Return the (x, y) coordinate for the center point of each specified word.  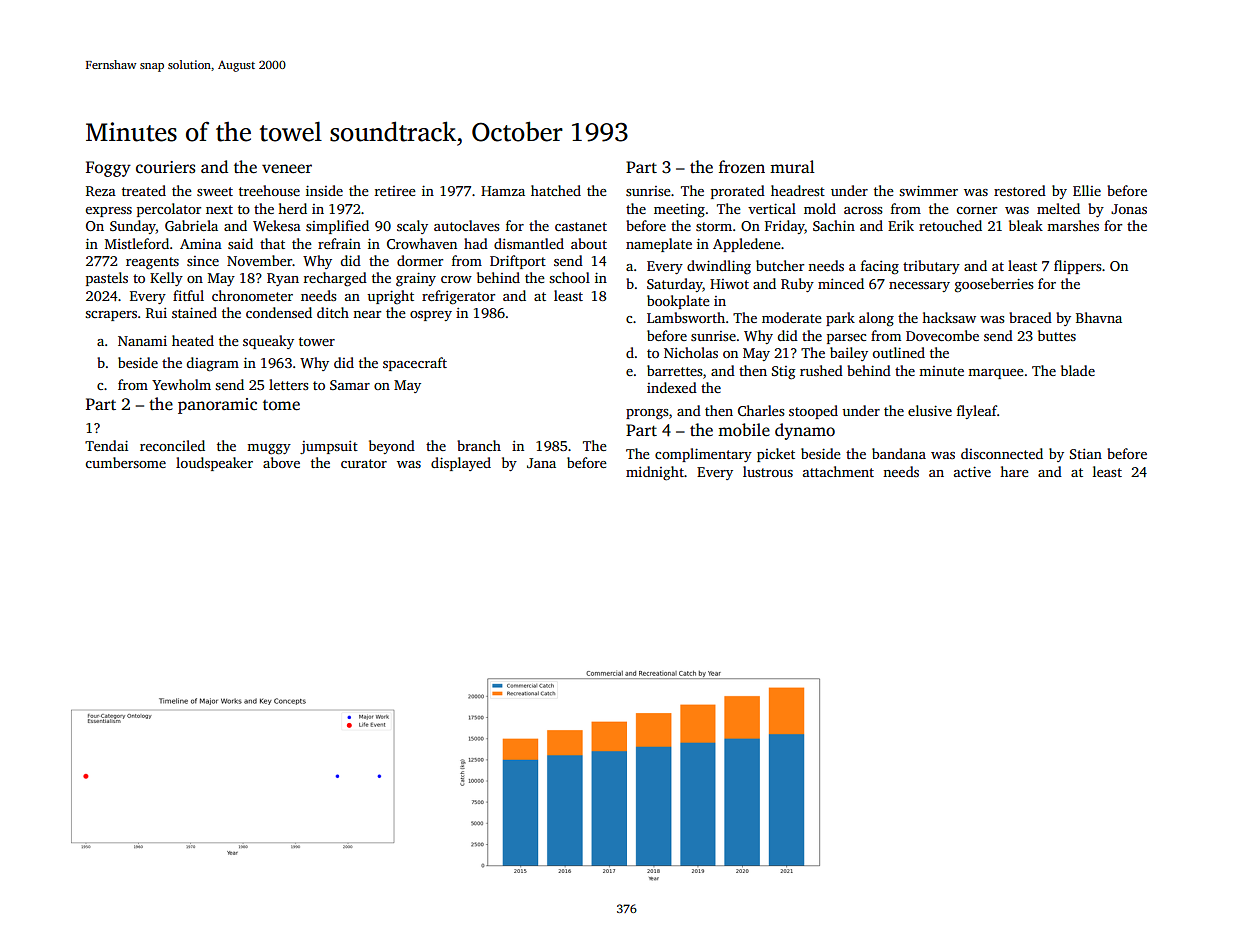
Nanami (142, 341)
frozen (742, 167)
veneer (287, 169)
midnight (655, 473)
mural (792, 166)
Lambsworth (686, 317)
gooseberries (994, 285)
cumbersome (126, 462)
